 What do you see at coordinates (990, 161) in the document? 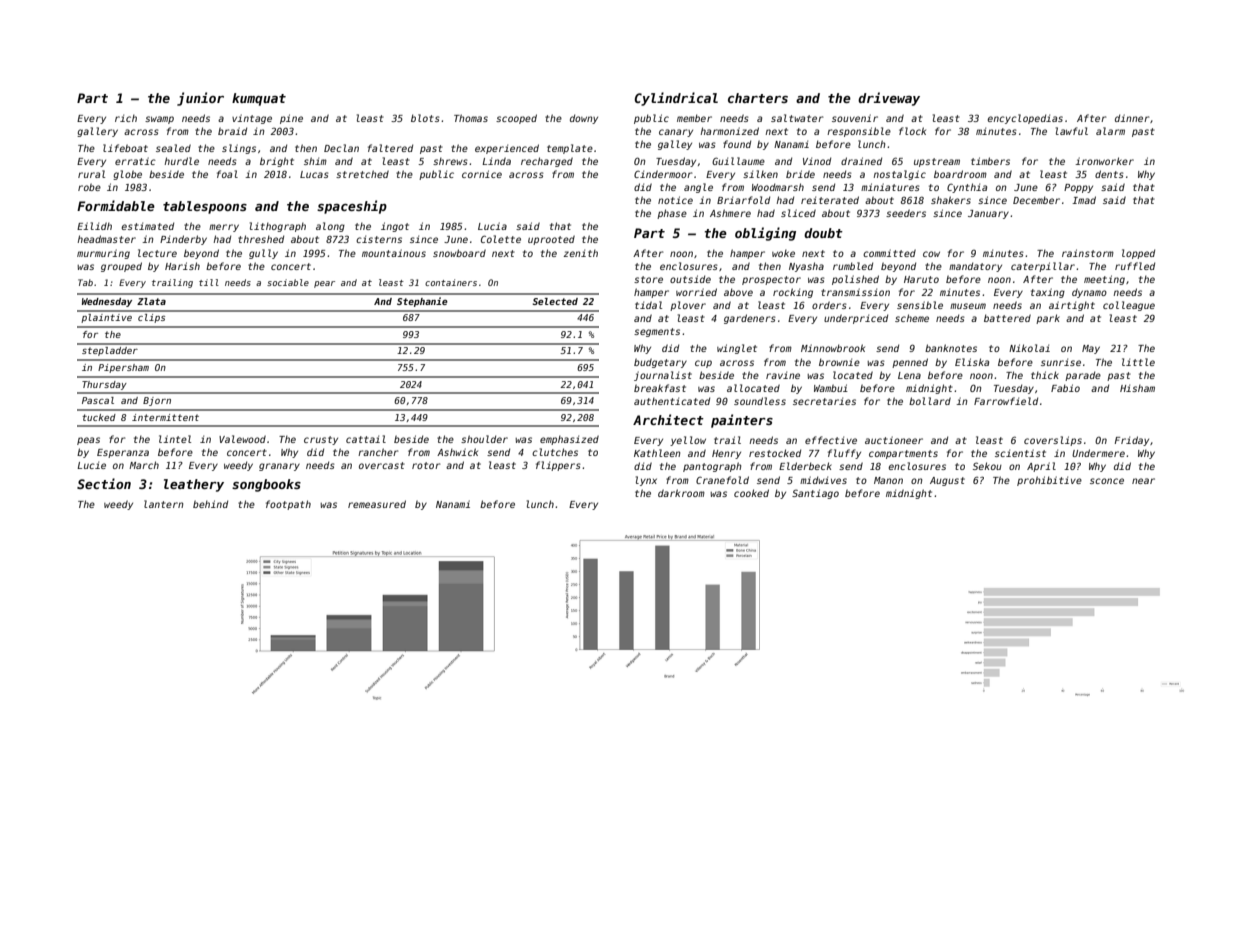
I see `timbers` at bounding box center [990, 161].
